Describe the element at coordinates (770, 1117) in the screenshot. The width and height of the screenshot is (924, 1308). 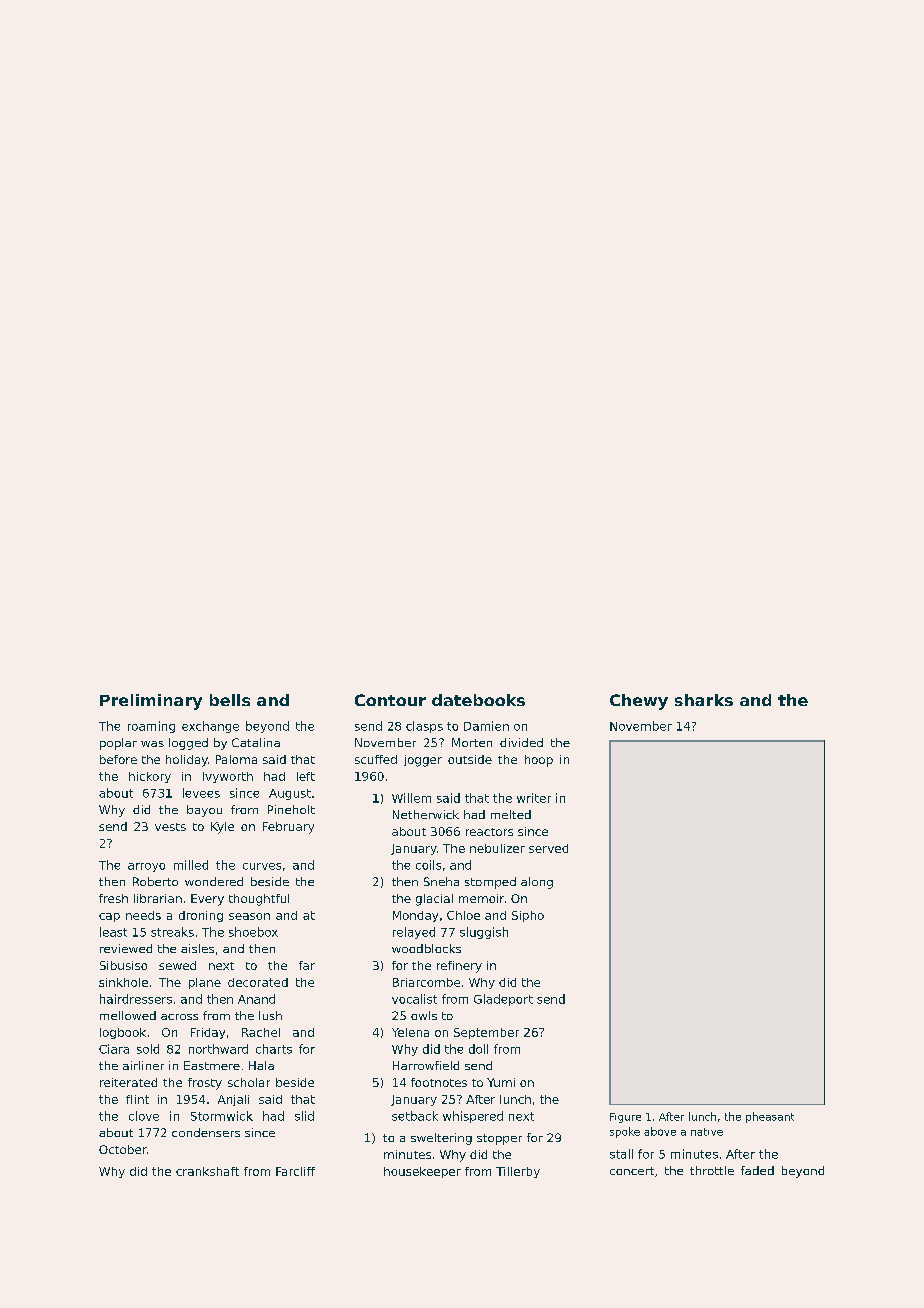
I see `pheasant` at that location.
